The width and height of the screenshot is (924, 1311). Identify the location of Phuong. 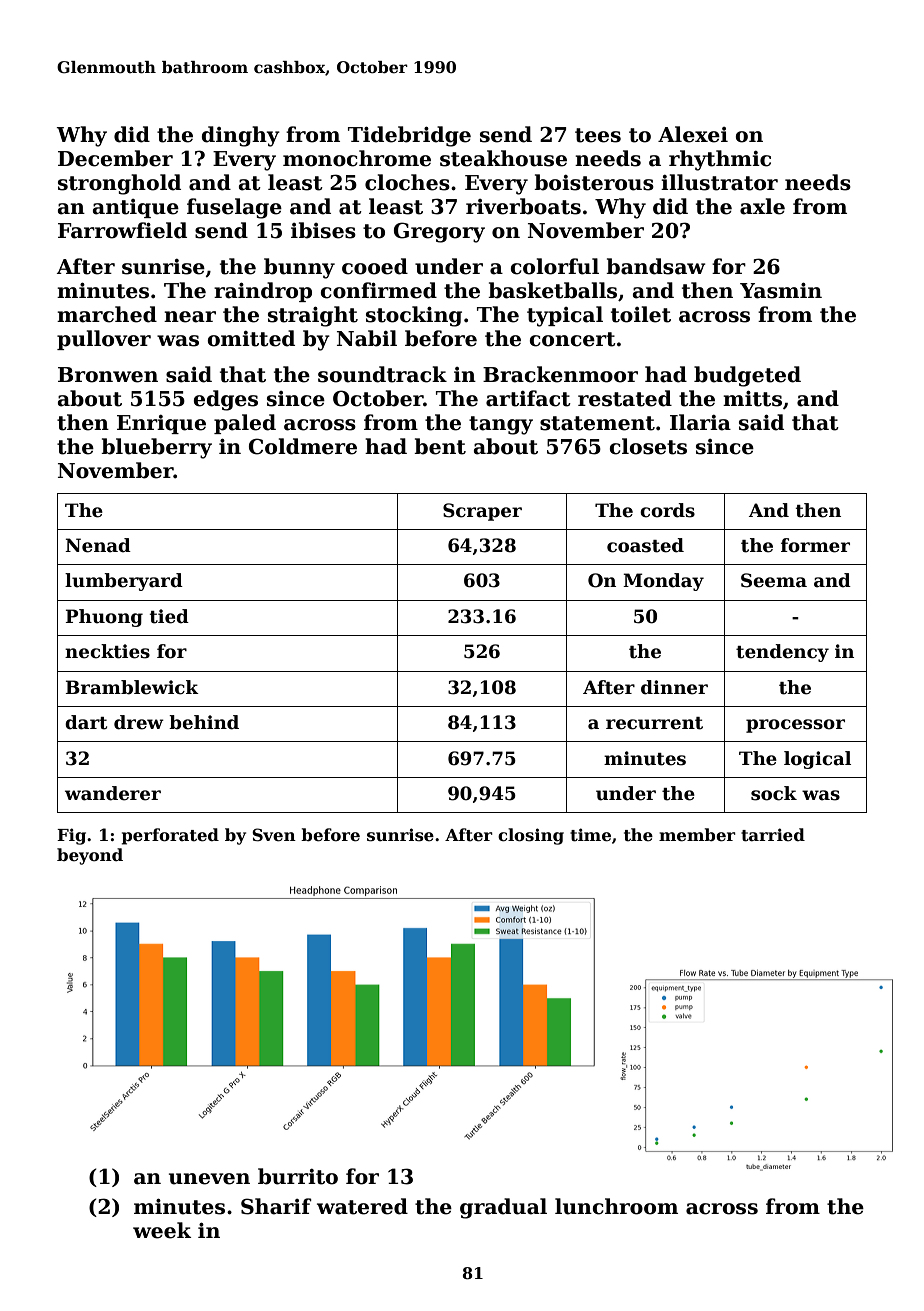
(104, 618).
